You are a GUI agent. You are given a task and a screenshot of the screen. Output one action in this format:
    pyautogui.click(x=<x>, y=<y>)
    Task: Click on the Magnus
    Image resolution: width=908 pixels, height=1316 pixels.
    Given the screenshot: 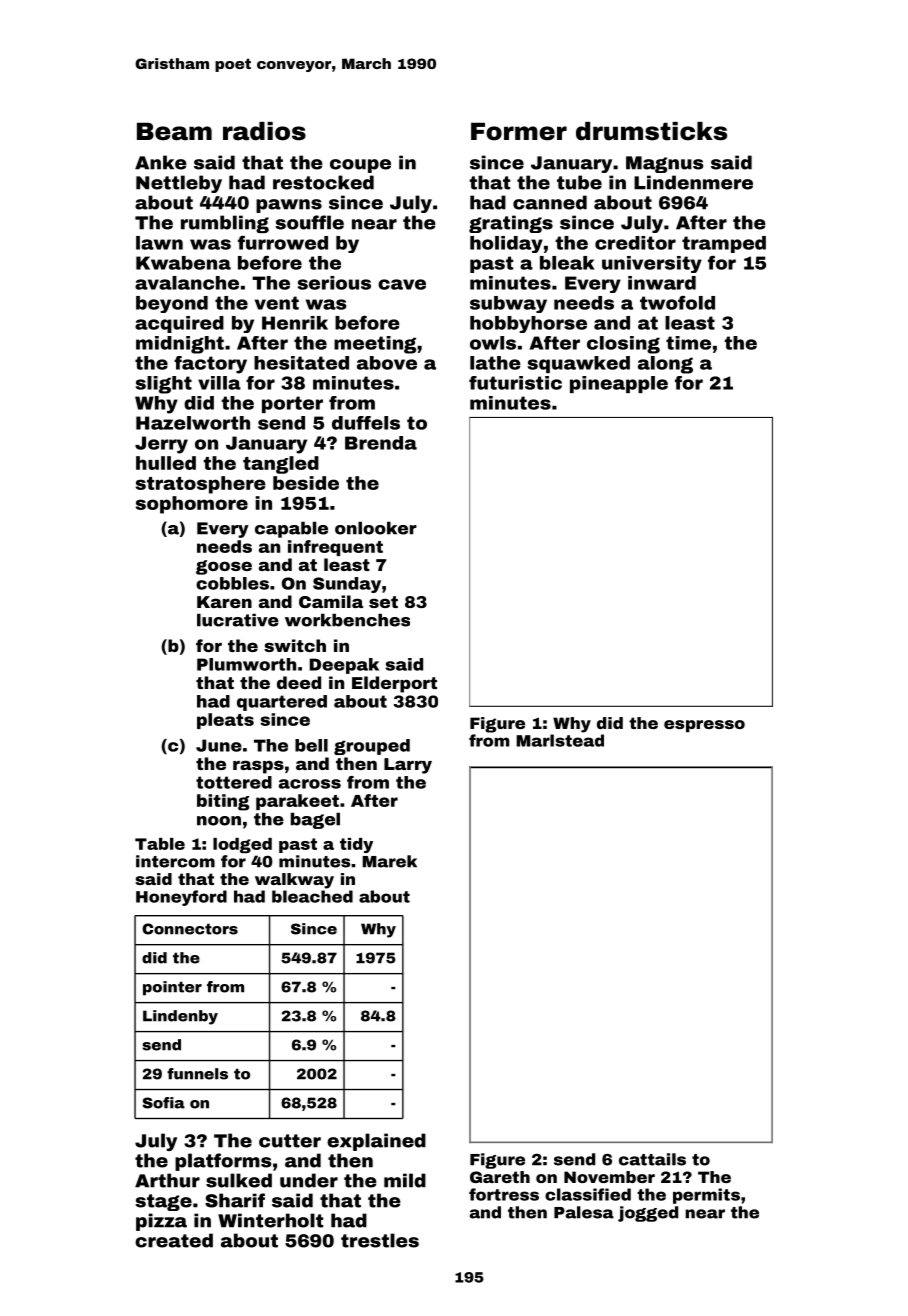 What is the action you would take?
    pyautogui.click(x=664, y=164)
